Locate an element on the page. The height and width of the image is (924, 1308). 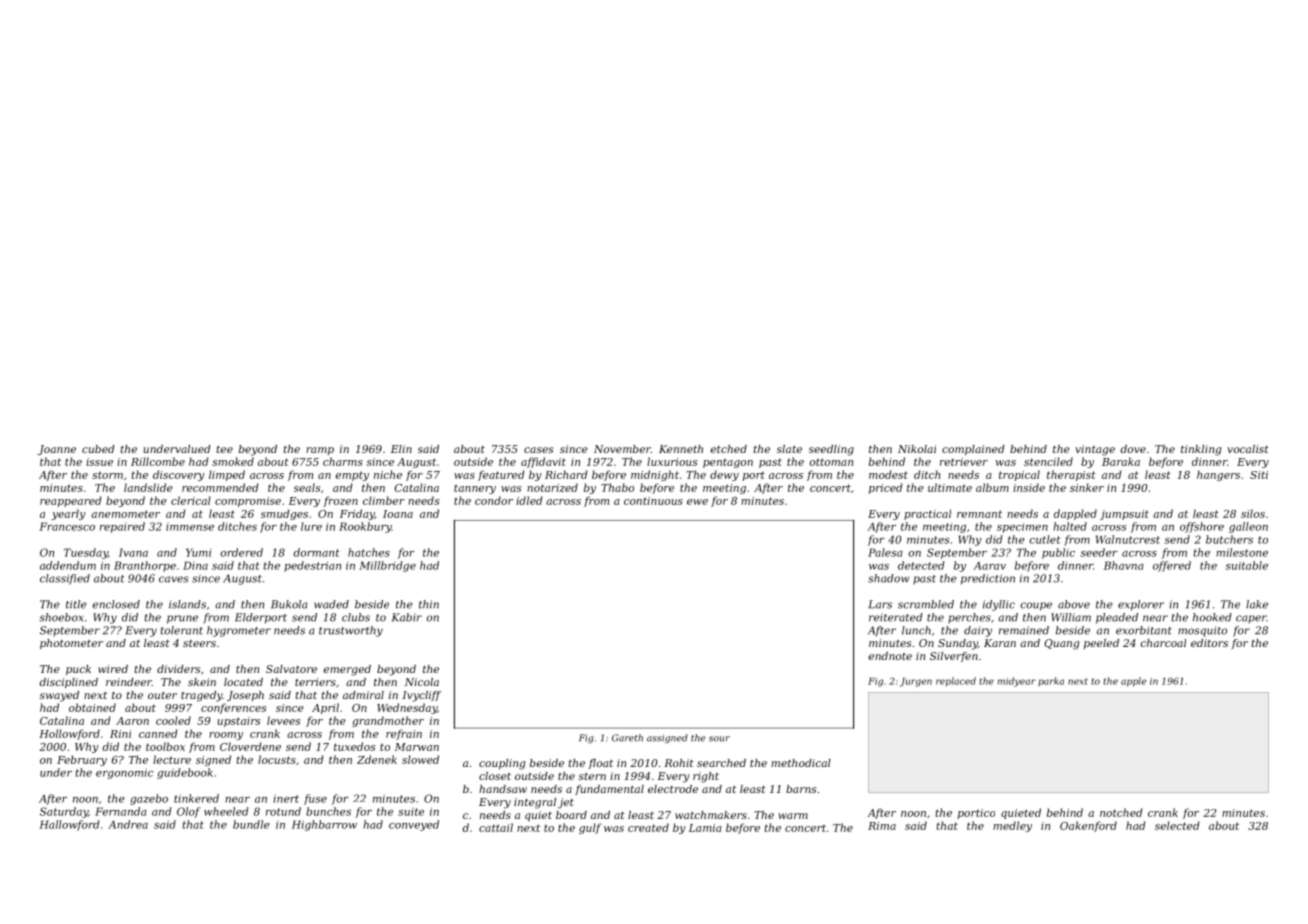
Palesa is located at coordinates (885, 552).
